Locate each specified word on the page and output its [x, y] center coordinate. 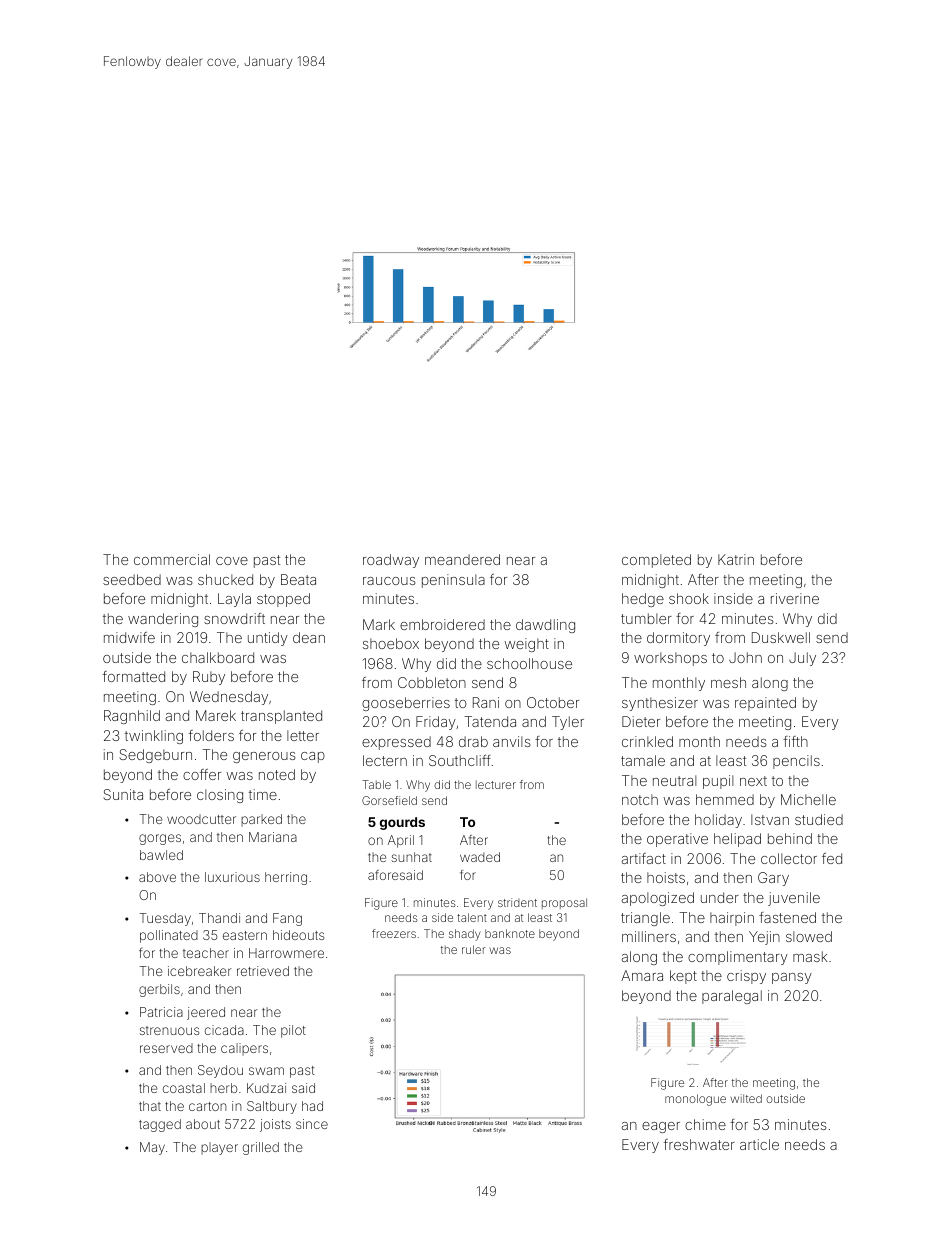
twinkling [154, 737]
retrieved [263, 971]
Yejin [764, 938]
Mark [379, 624]
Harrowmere [286, 953]
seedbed [132, 579]
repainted [765, 704]
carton [208, 1106]
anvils [512, 741]
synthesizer [660, 704]
